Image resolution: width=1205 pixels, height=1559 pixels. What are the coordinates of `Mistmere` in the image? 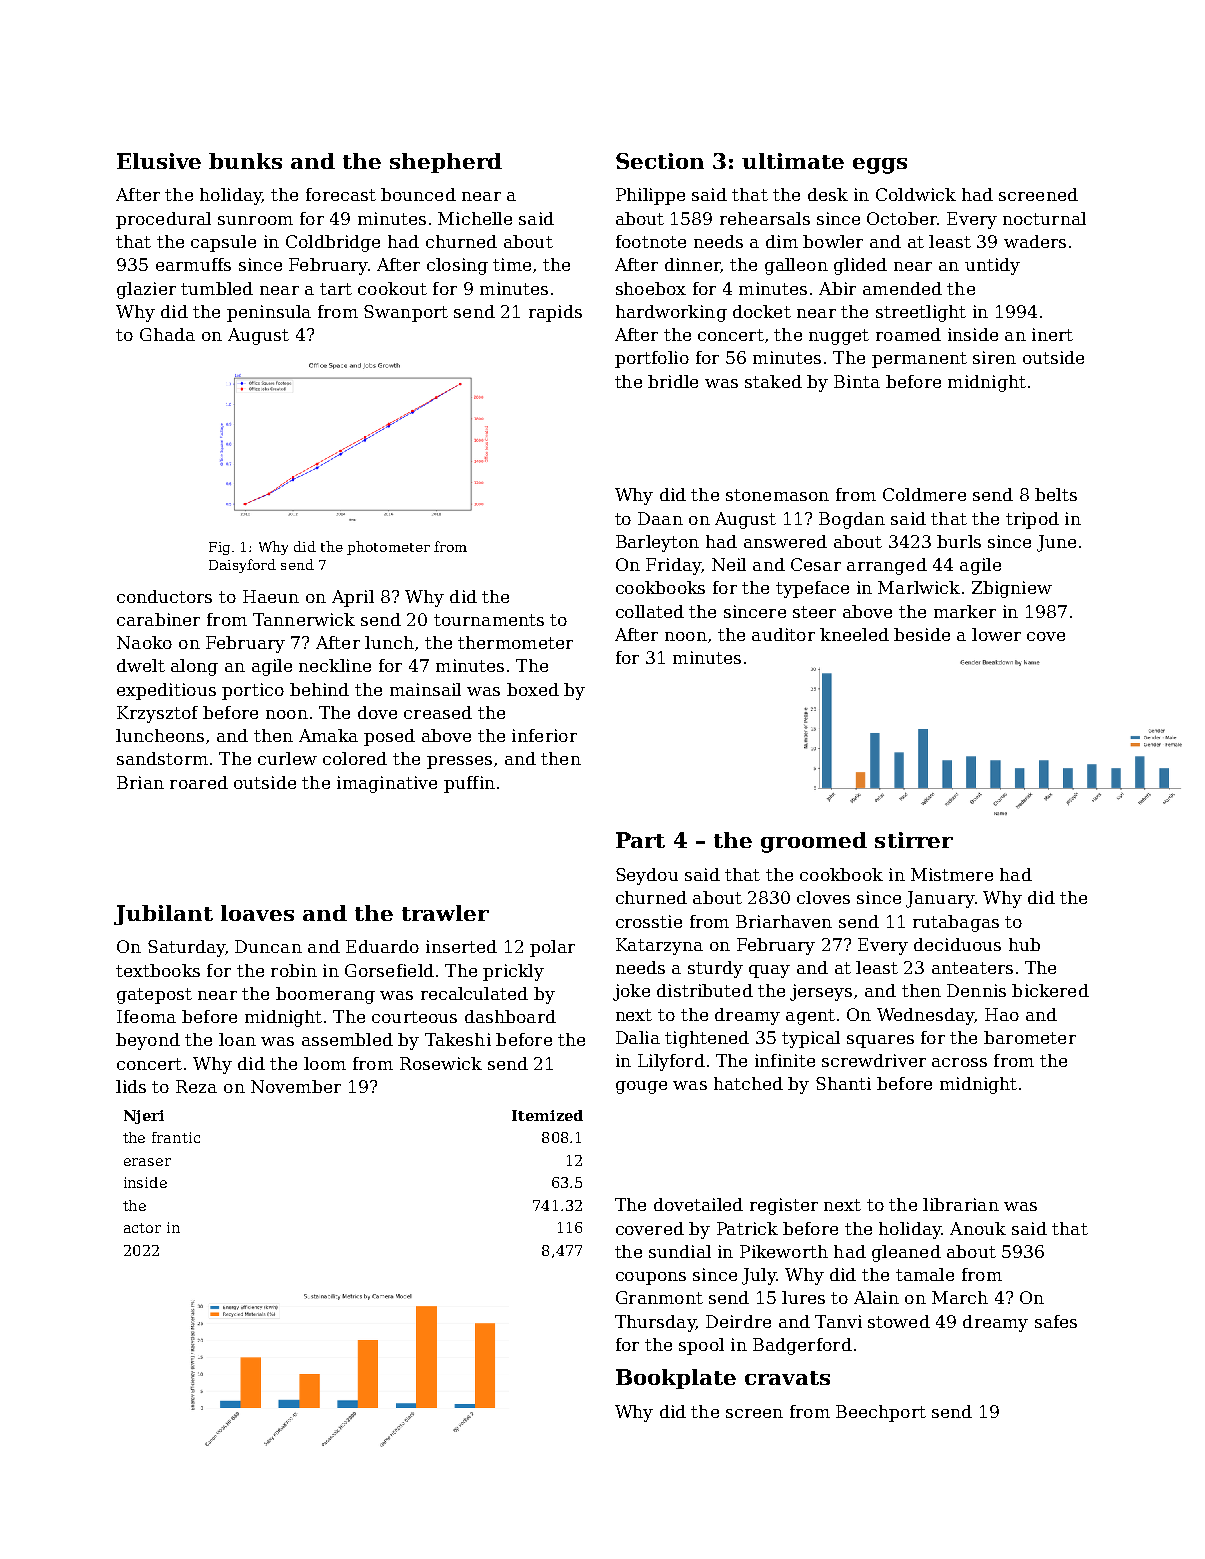 It's located at (952, 874).
